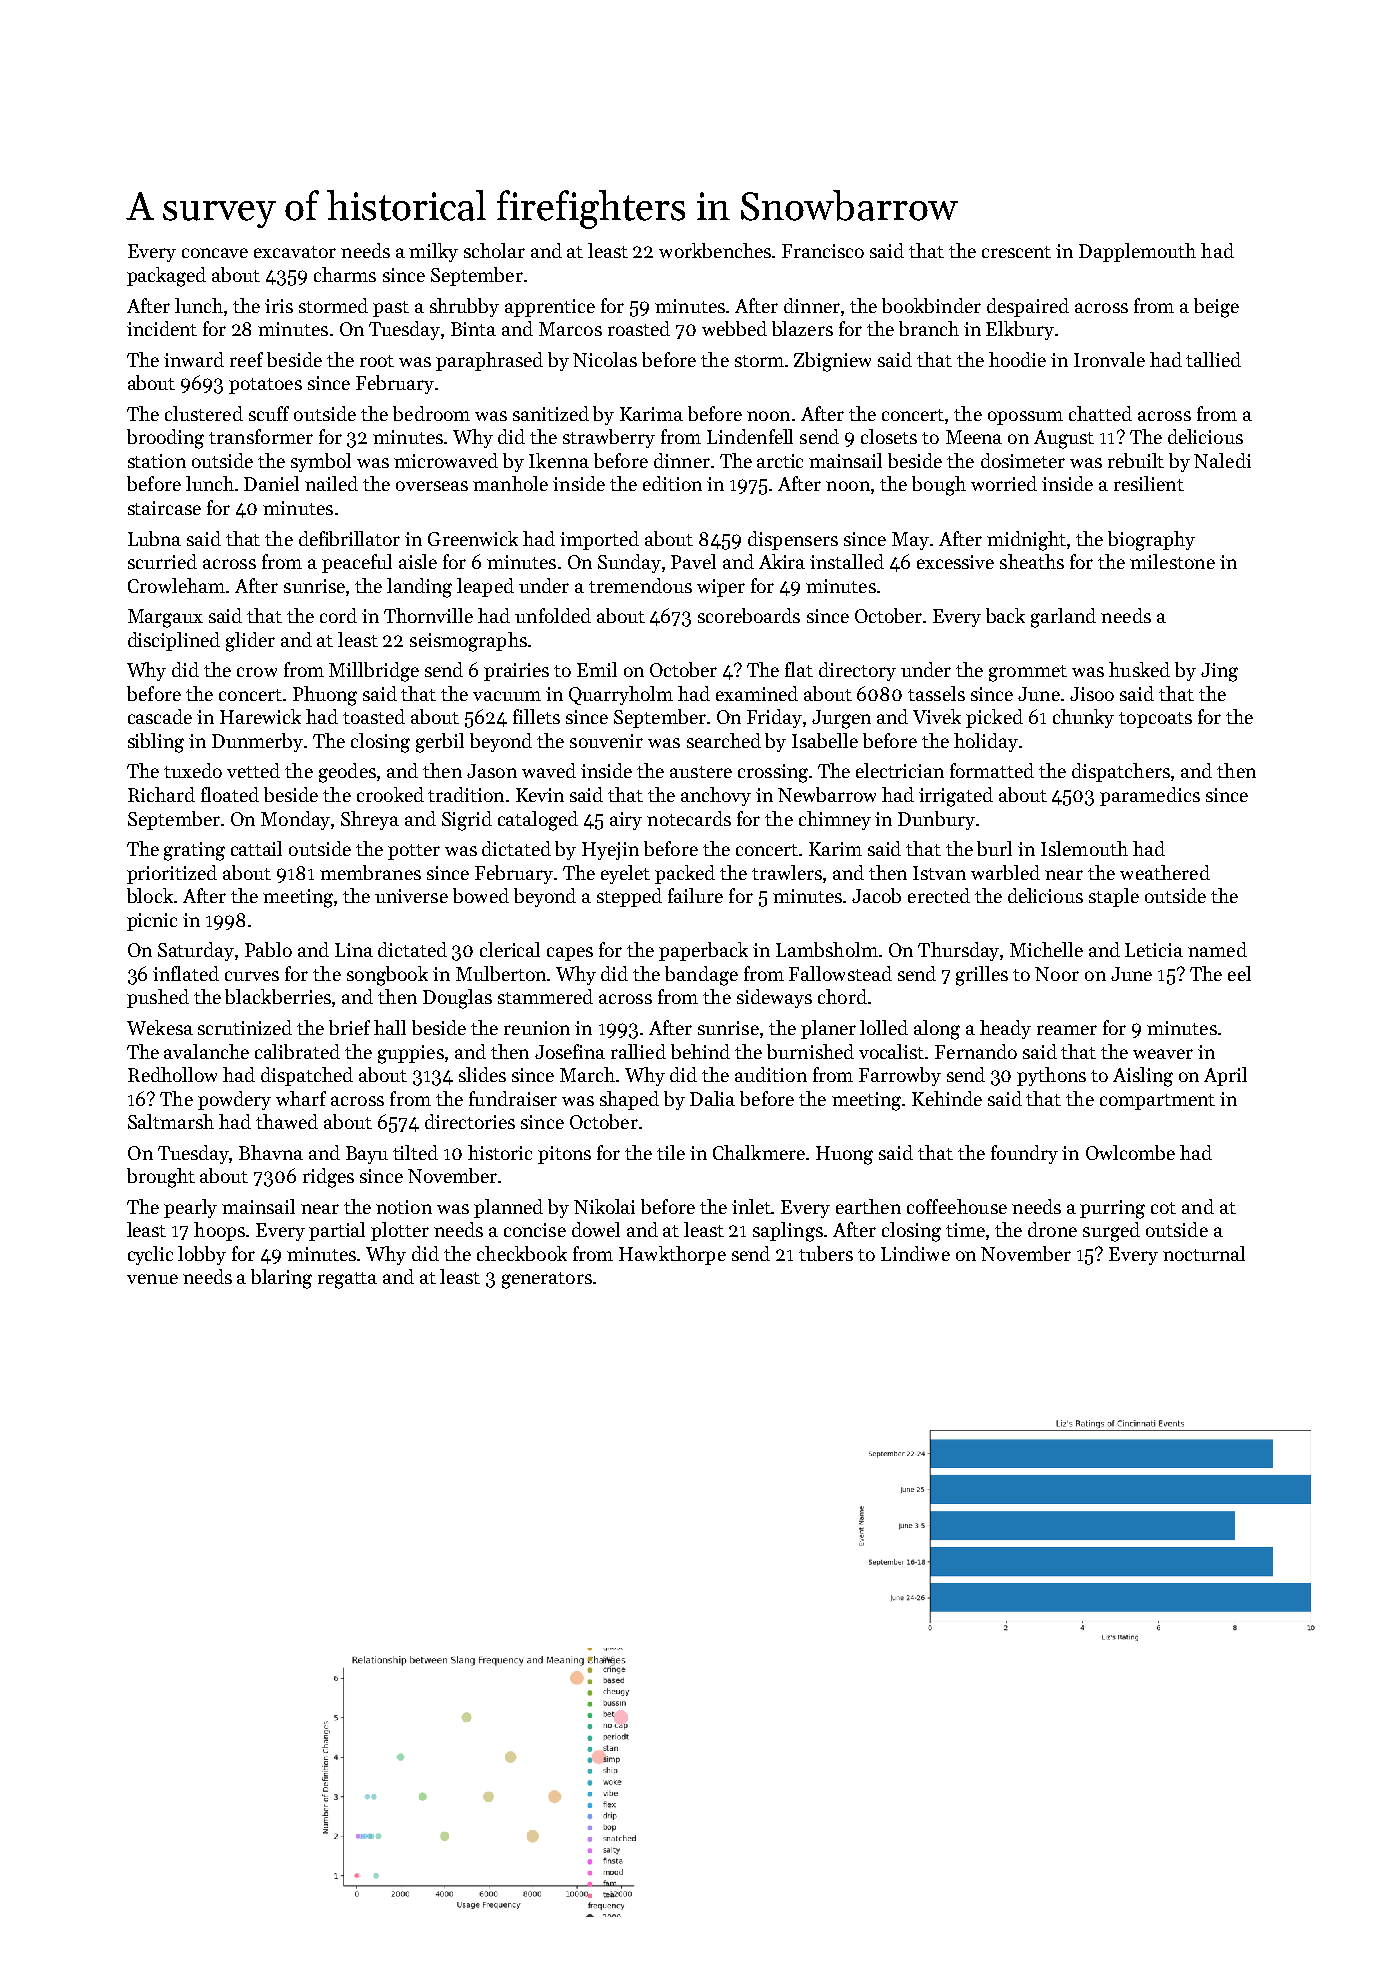  I want to click on Pablo, so click(268, 949).
